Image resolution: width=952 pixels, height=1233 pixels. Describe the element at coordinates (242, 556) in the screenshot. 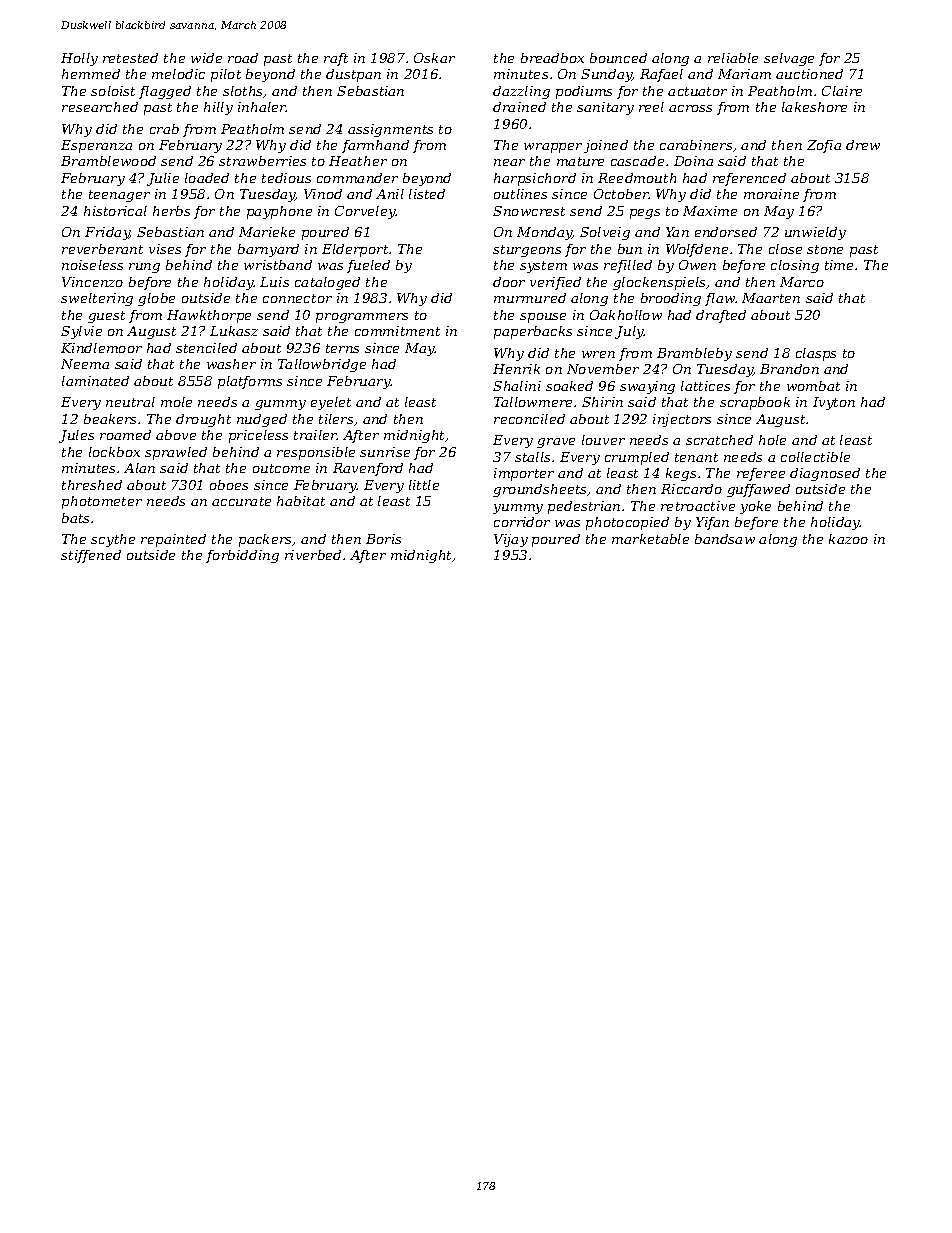

I see `forbidding` at that location.
